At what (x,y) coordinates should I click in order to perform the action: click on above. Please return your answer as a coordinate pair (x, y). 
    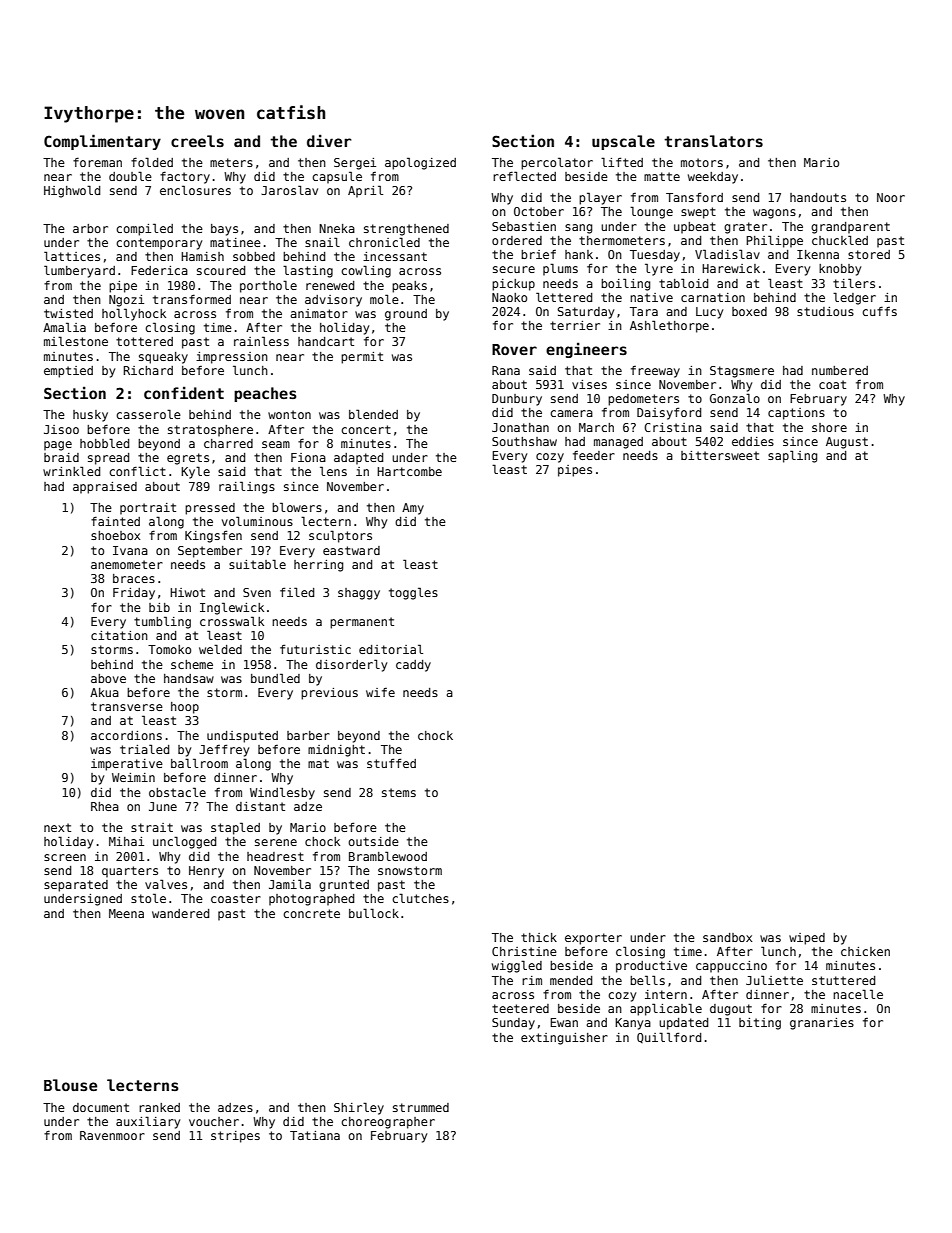
    Looking at the image, I should click on (108, 678).
